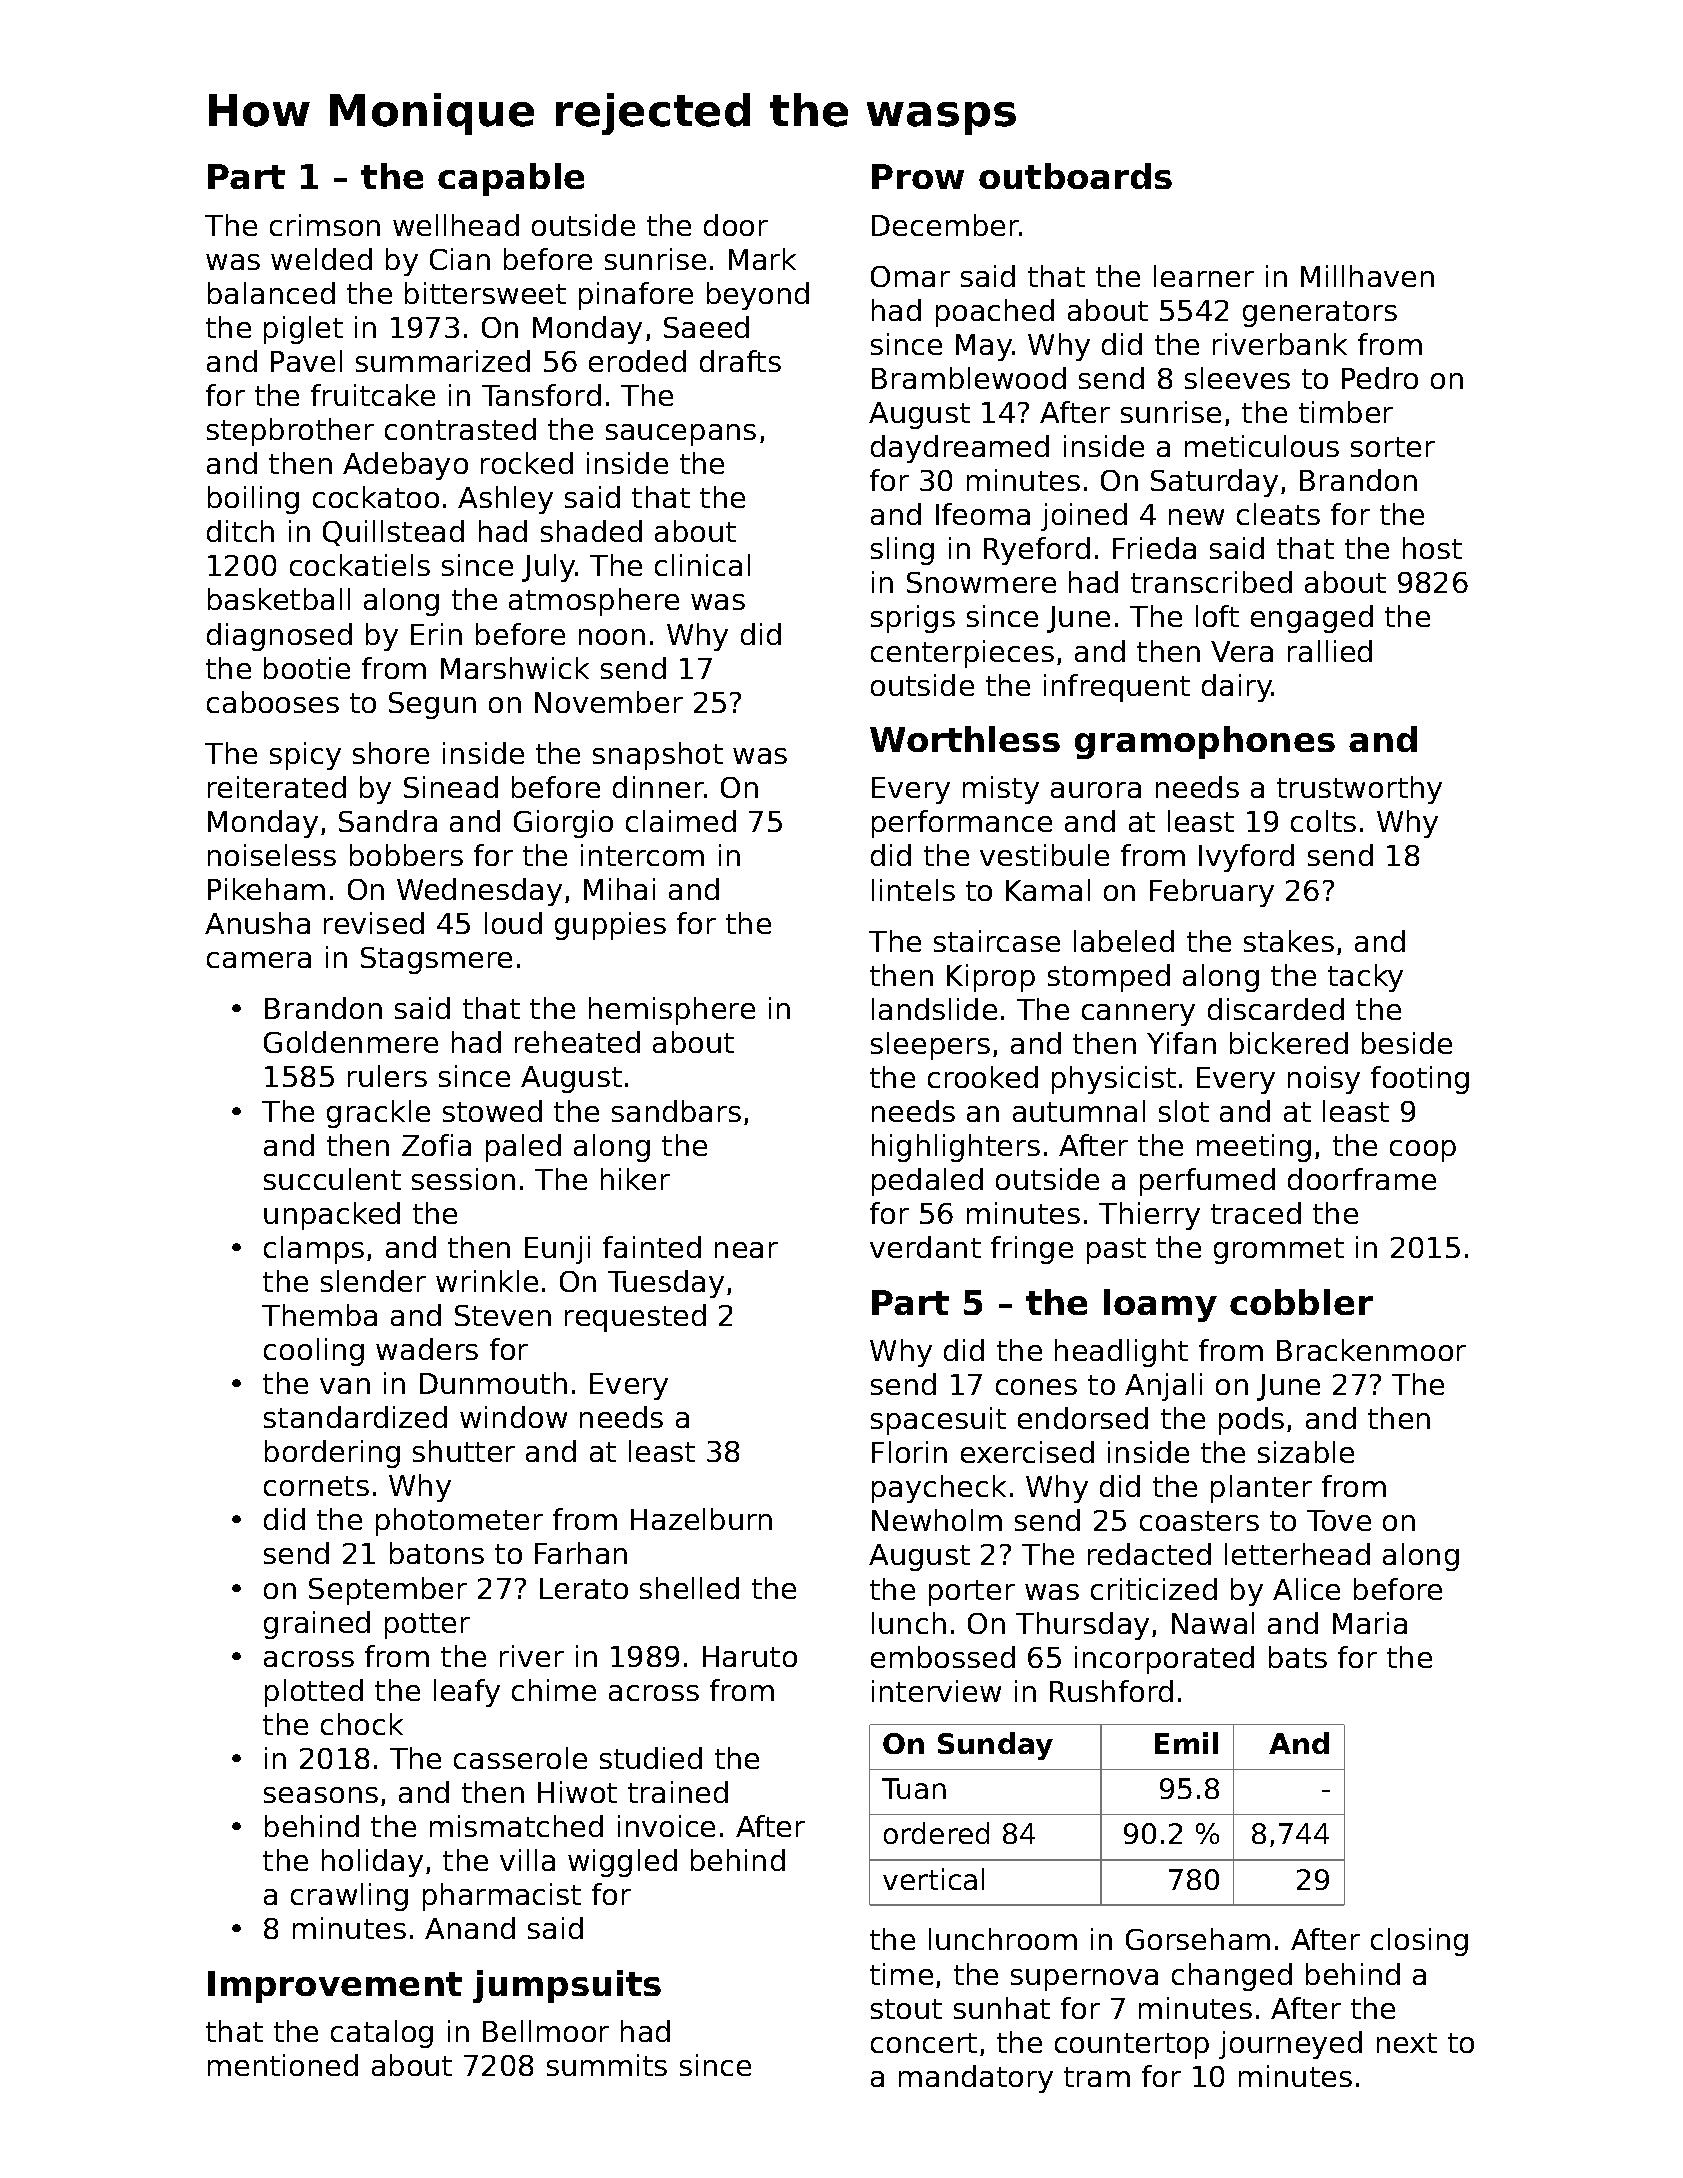 The width and height of the page is (1683, 2178). Describe the element at coordinates (762, 259) in the page. I see `Mark` at that location.
